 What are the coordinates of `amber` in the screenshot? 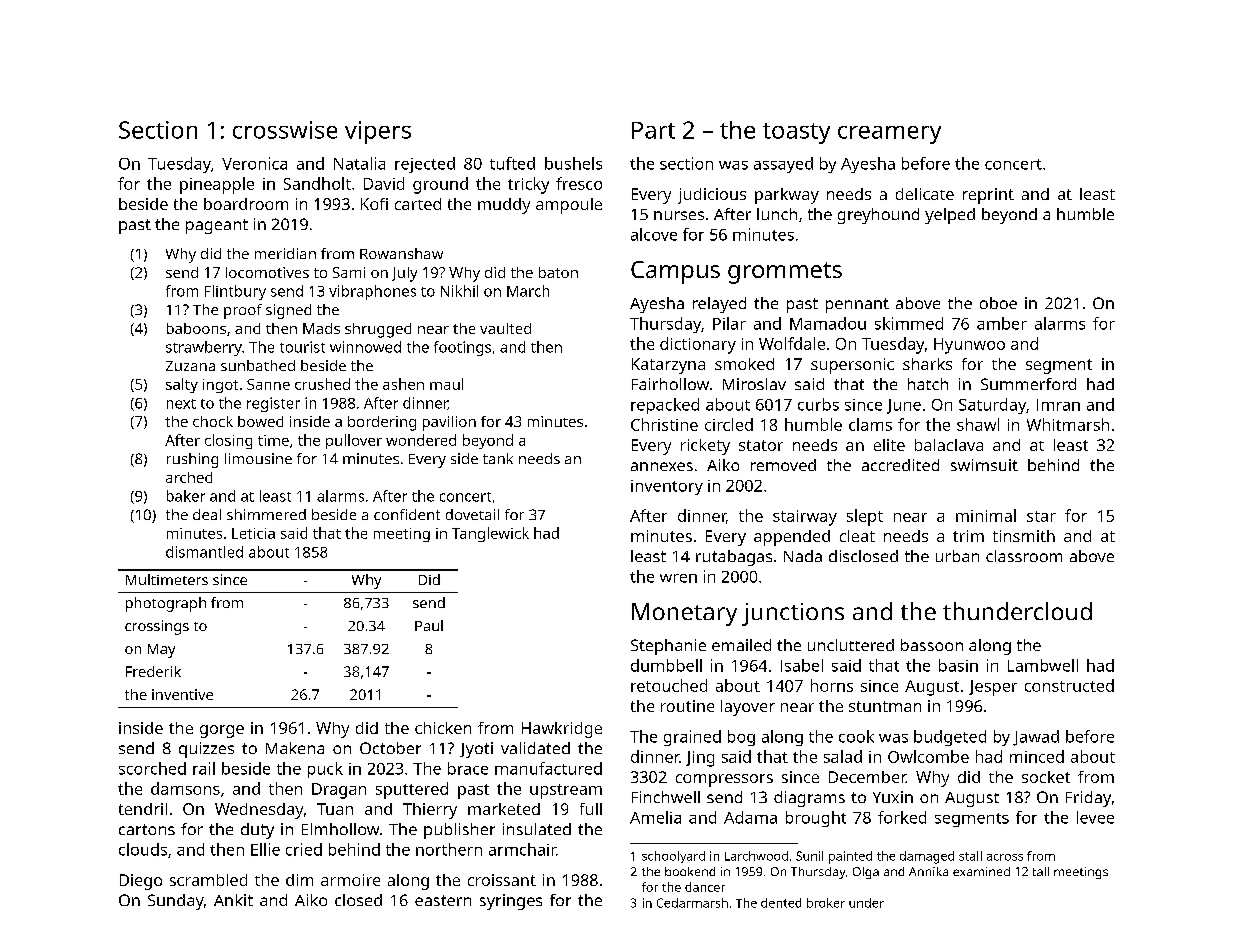 It's located at (1002, 323).
